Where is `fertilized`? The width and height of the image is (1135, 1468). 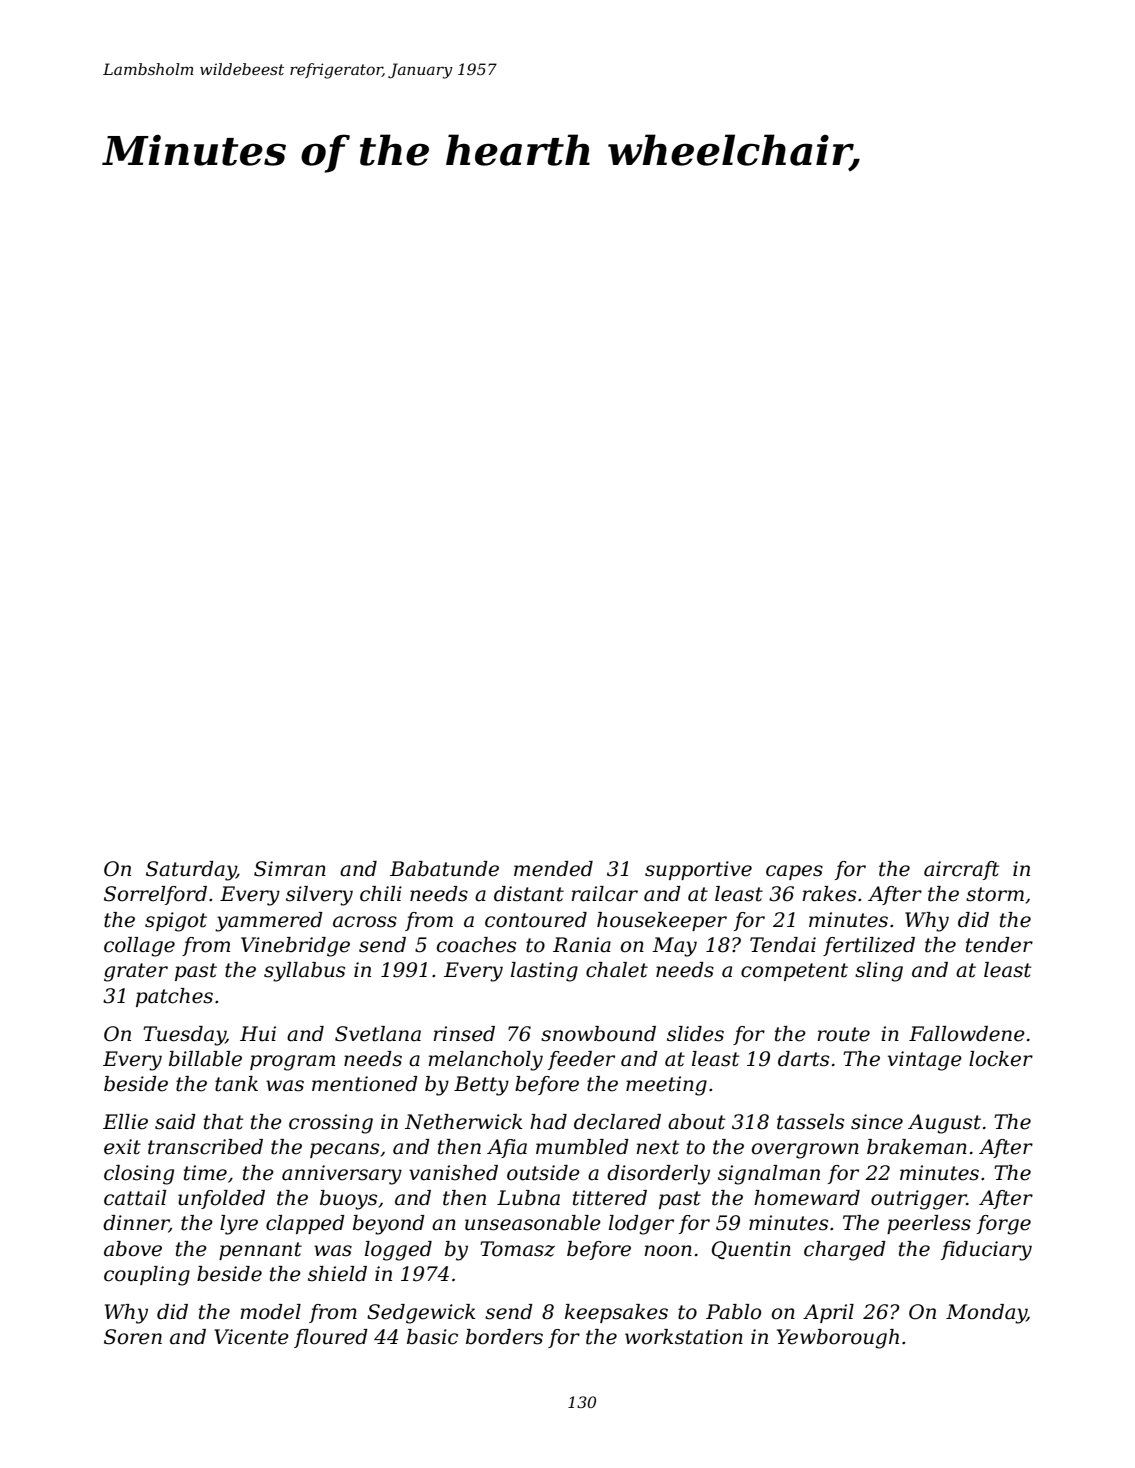
fertilized is located at coordinates (869, 946).
